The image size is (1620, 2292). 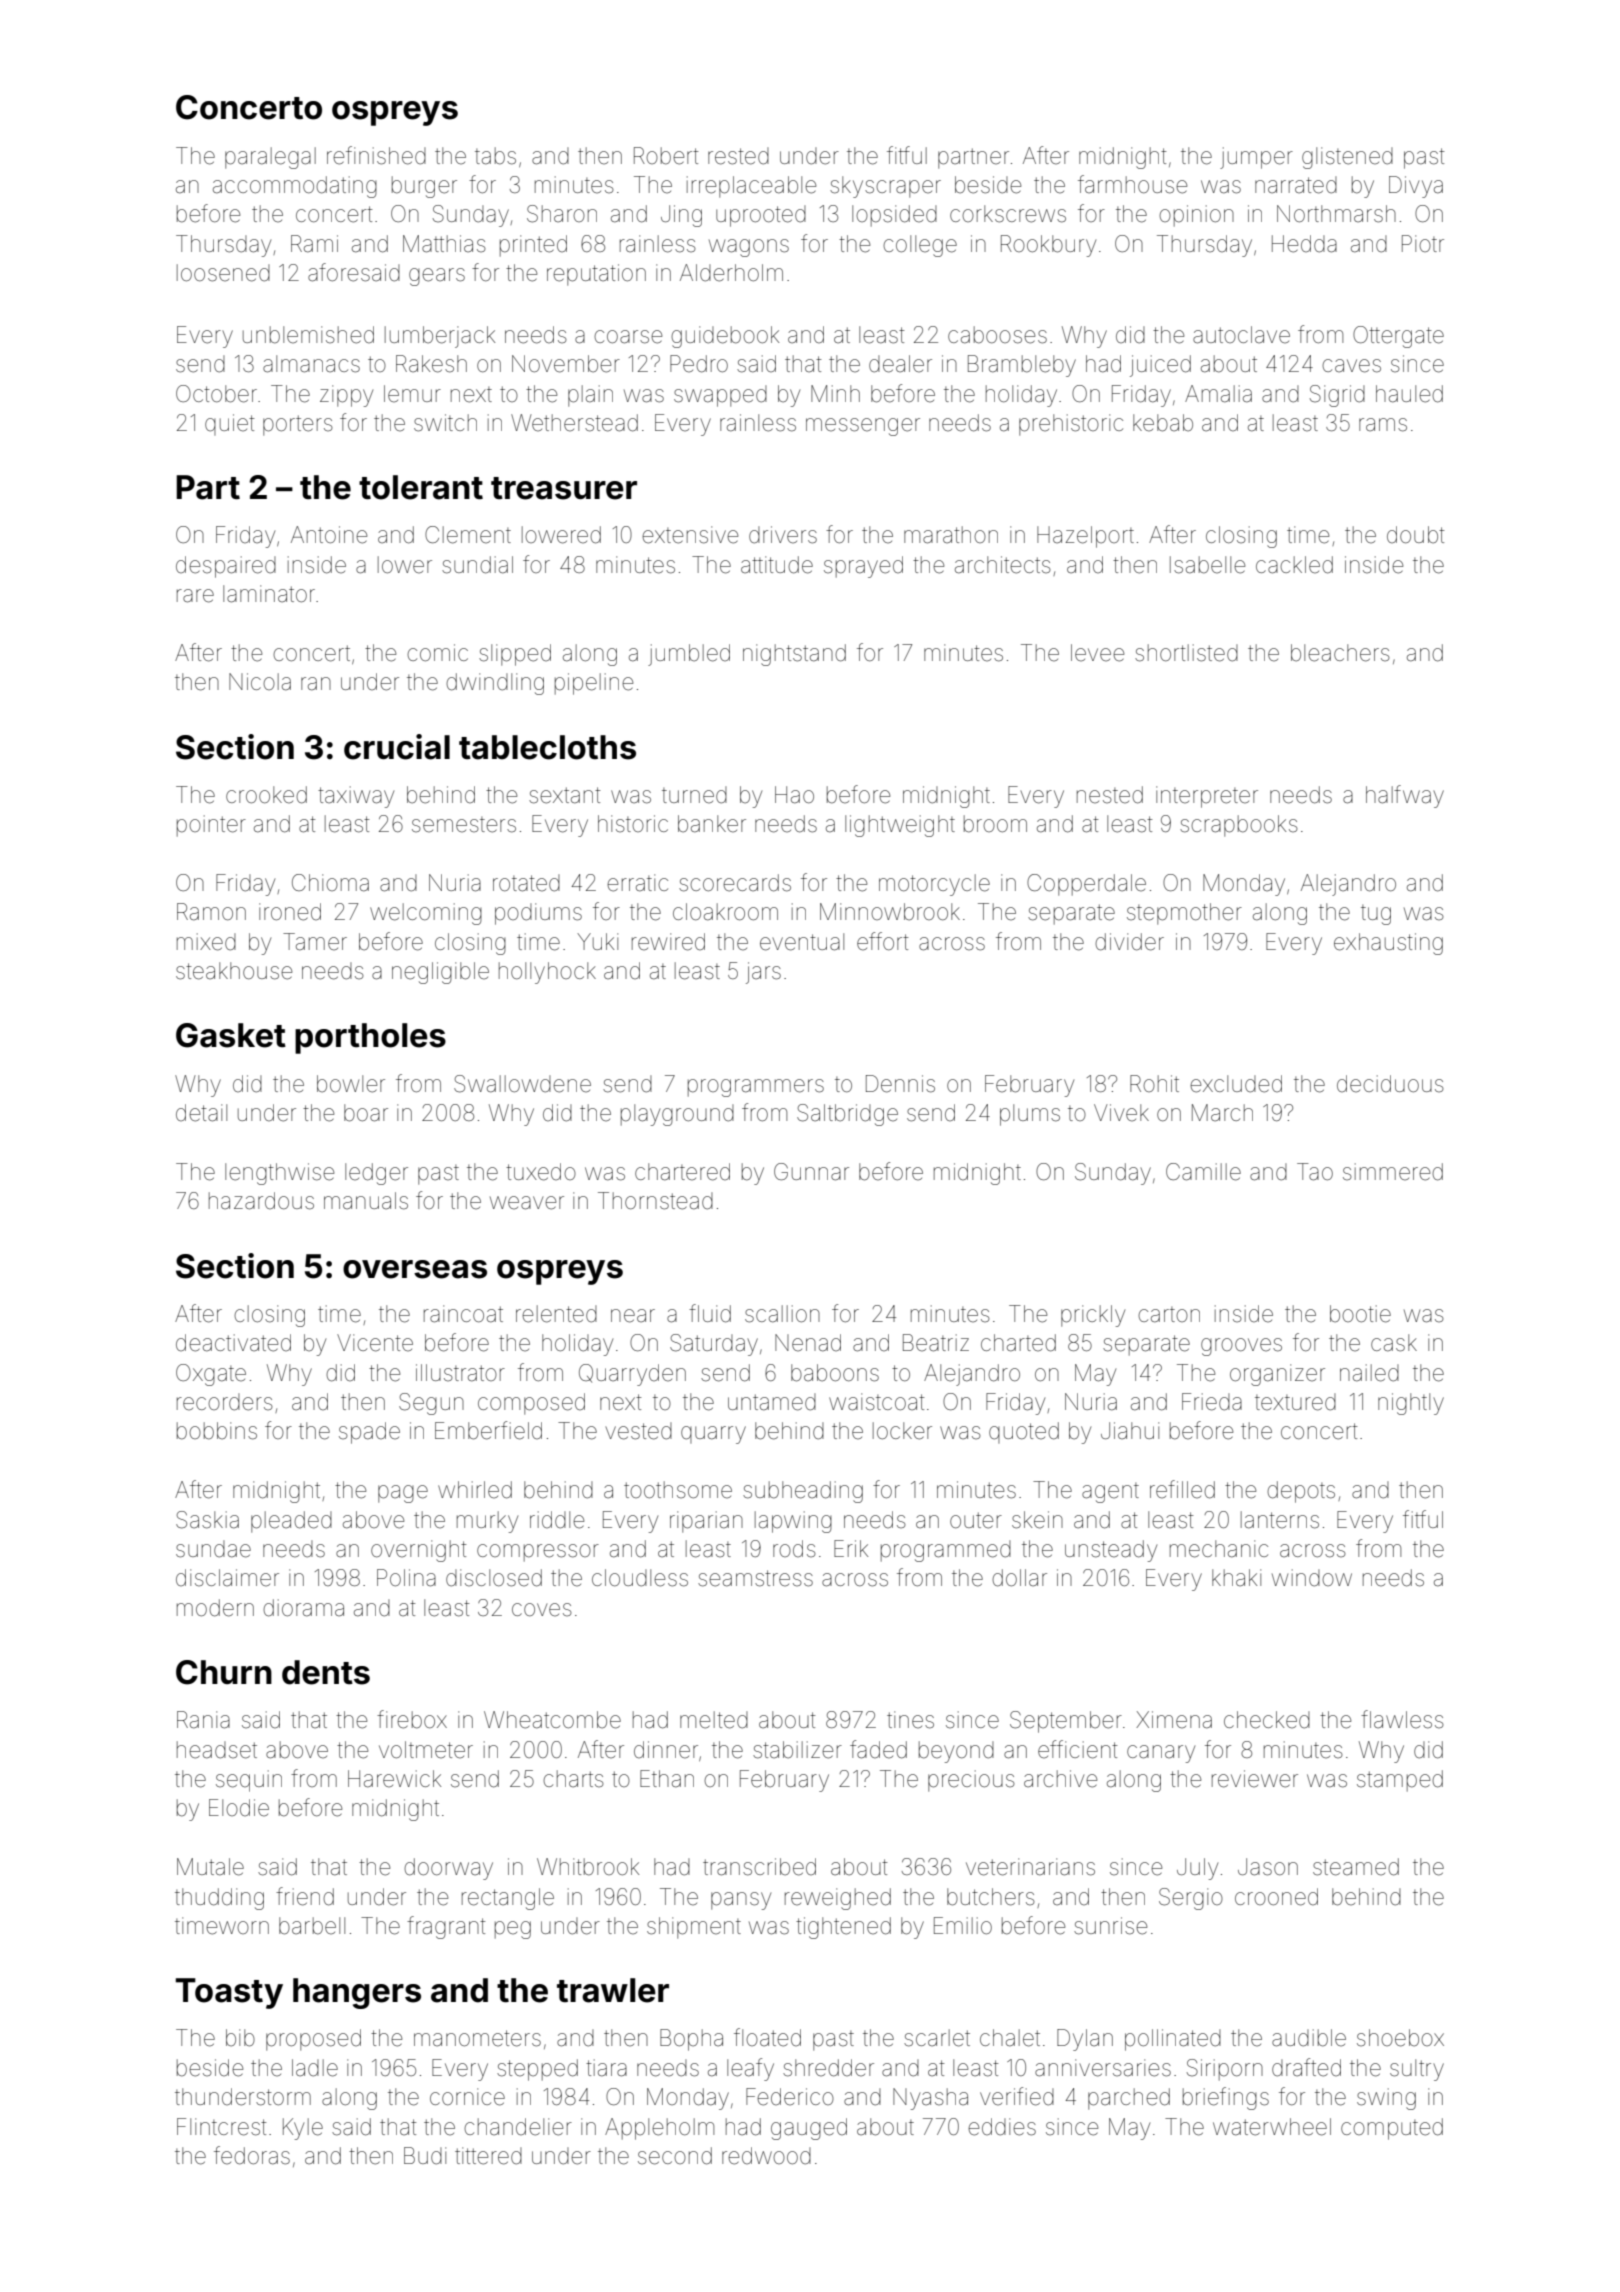 I want to click on depots, so click(x=1301, y=1492).
